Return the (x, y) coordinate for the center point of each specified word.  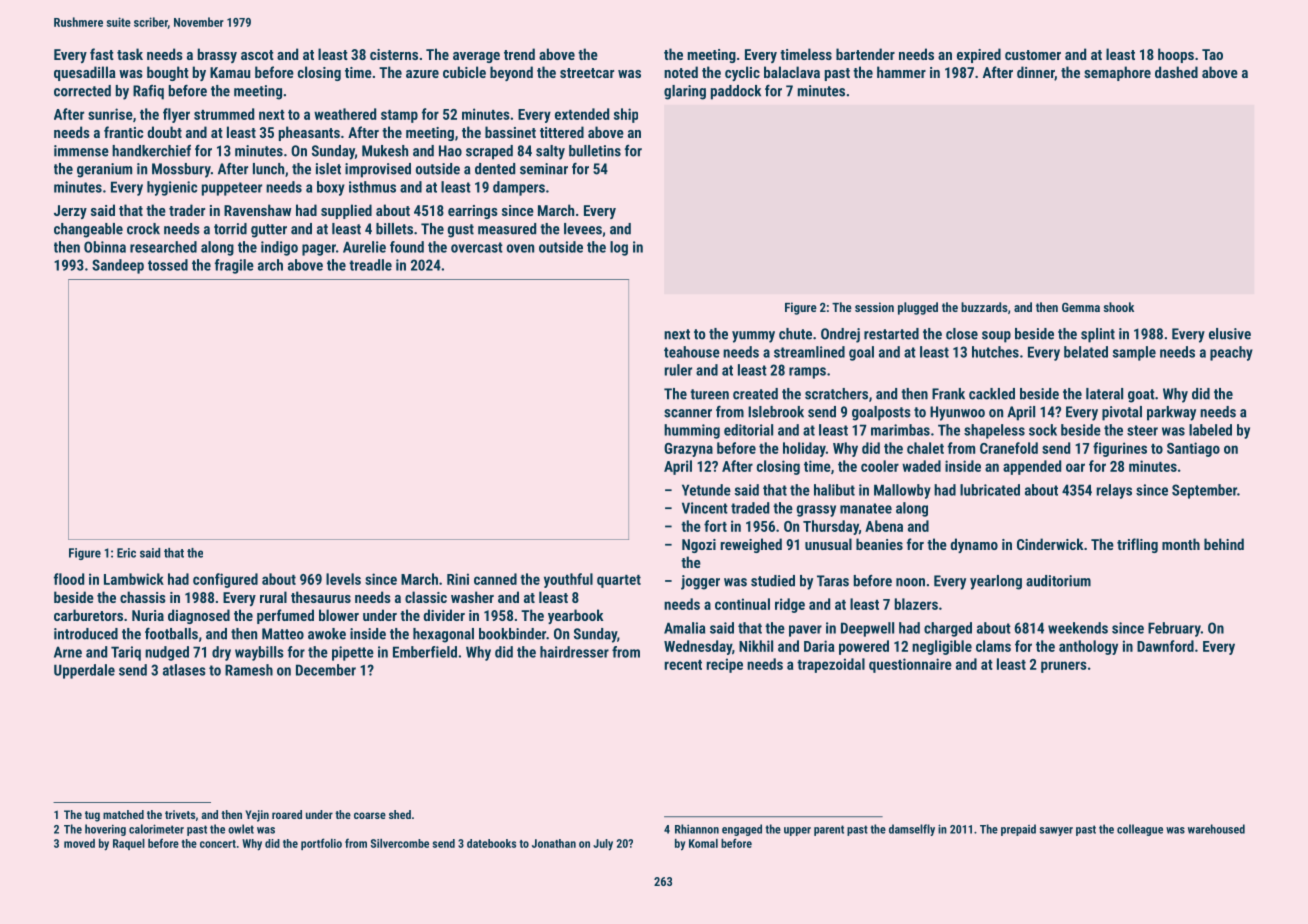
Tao (1212, 54)
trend (519, 54)
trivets (180, 814)
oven (520, 248)
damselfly (912, 830)
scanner (688, 413)
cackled (992, 394)
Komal (703, 843)
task (130, 54)
